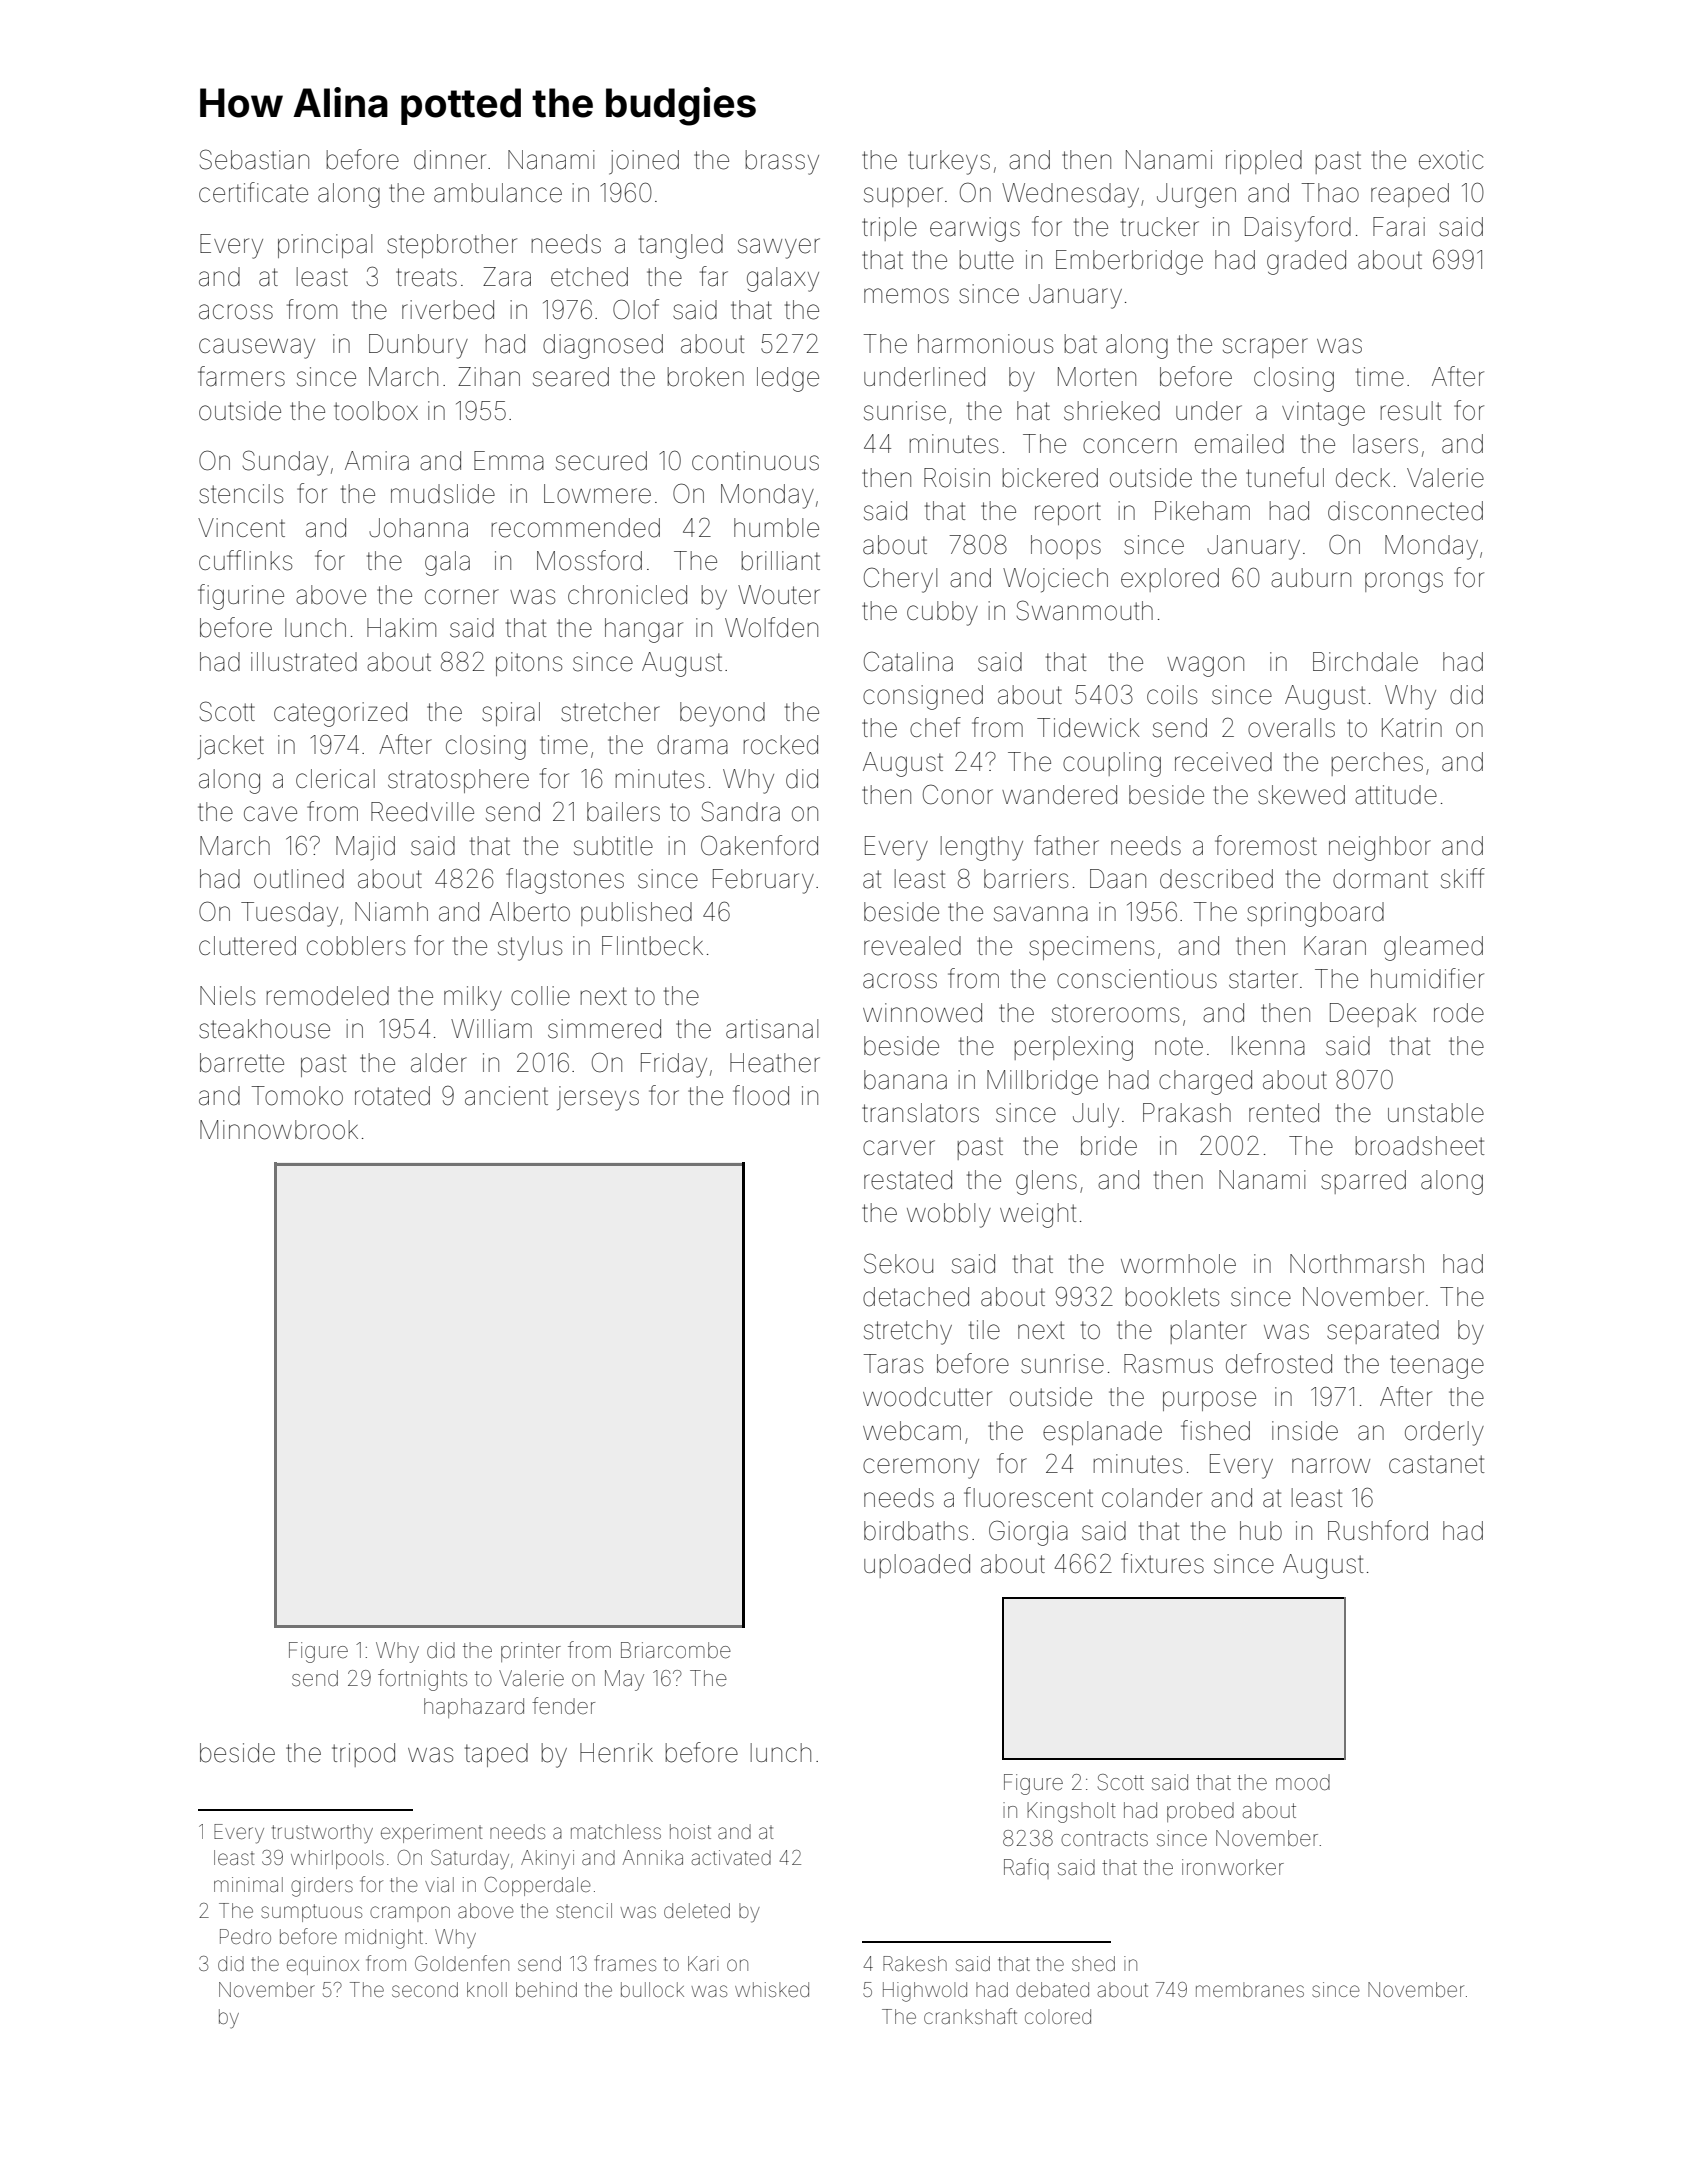 Image resolution: width=1683 pixels, height=2178 pixels. Describe the element at coordinates (922, 1013) in the screenshot. I see `winnowed` at that location.
